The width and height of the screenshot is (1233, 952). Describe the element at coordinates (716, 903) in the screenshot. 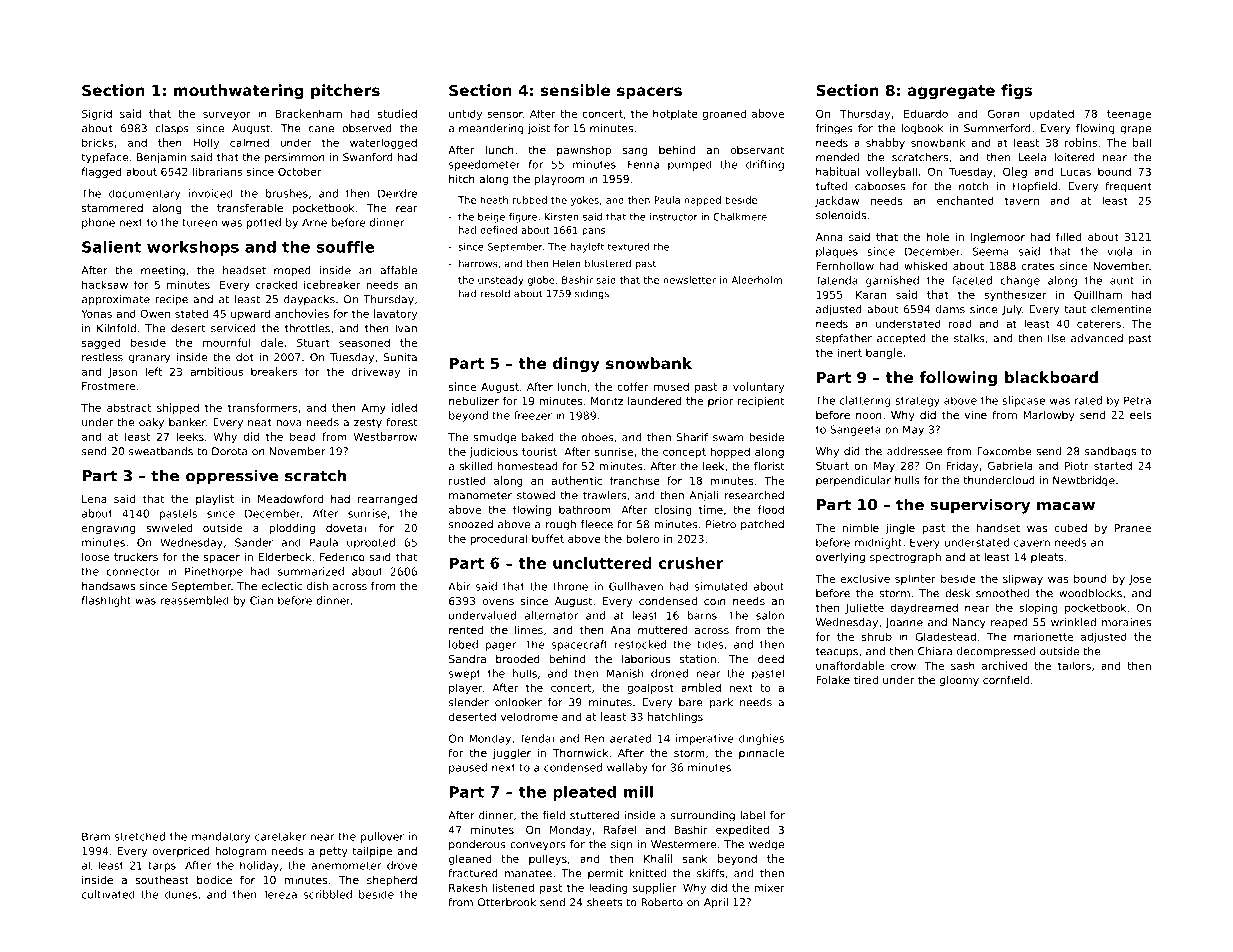

I see `April` at that location.
